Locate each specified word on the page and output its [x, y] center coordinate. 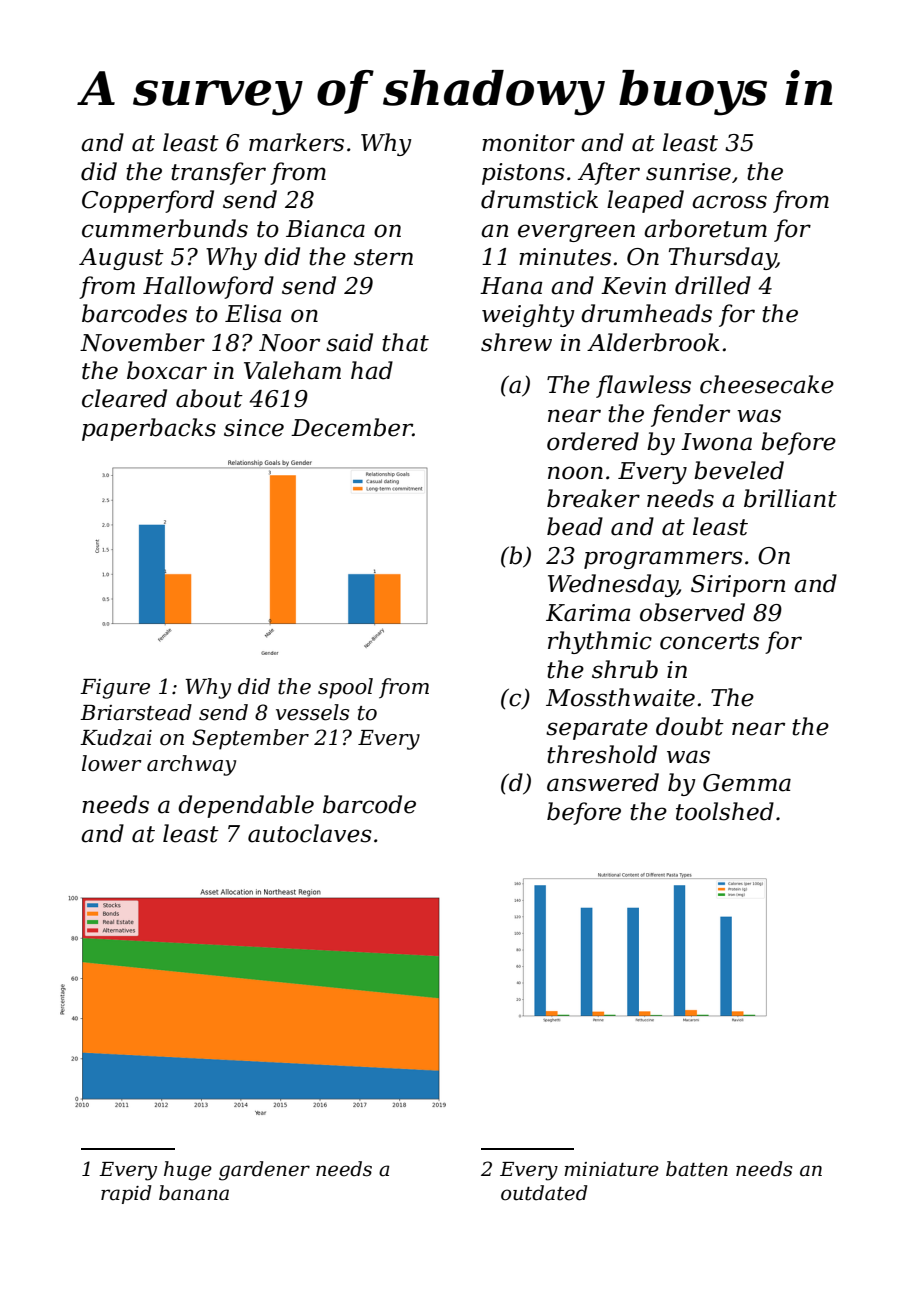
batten [697, 1169]
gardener [264, 1171]
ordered [593, 441]
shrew [516, 342]
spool [345, 688]
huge [188, 1171]
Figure [115, 689]
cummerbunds [165, 228]
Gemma [747, 783]
